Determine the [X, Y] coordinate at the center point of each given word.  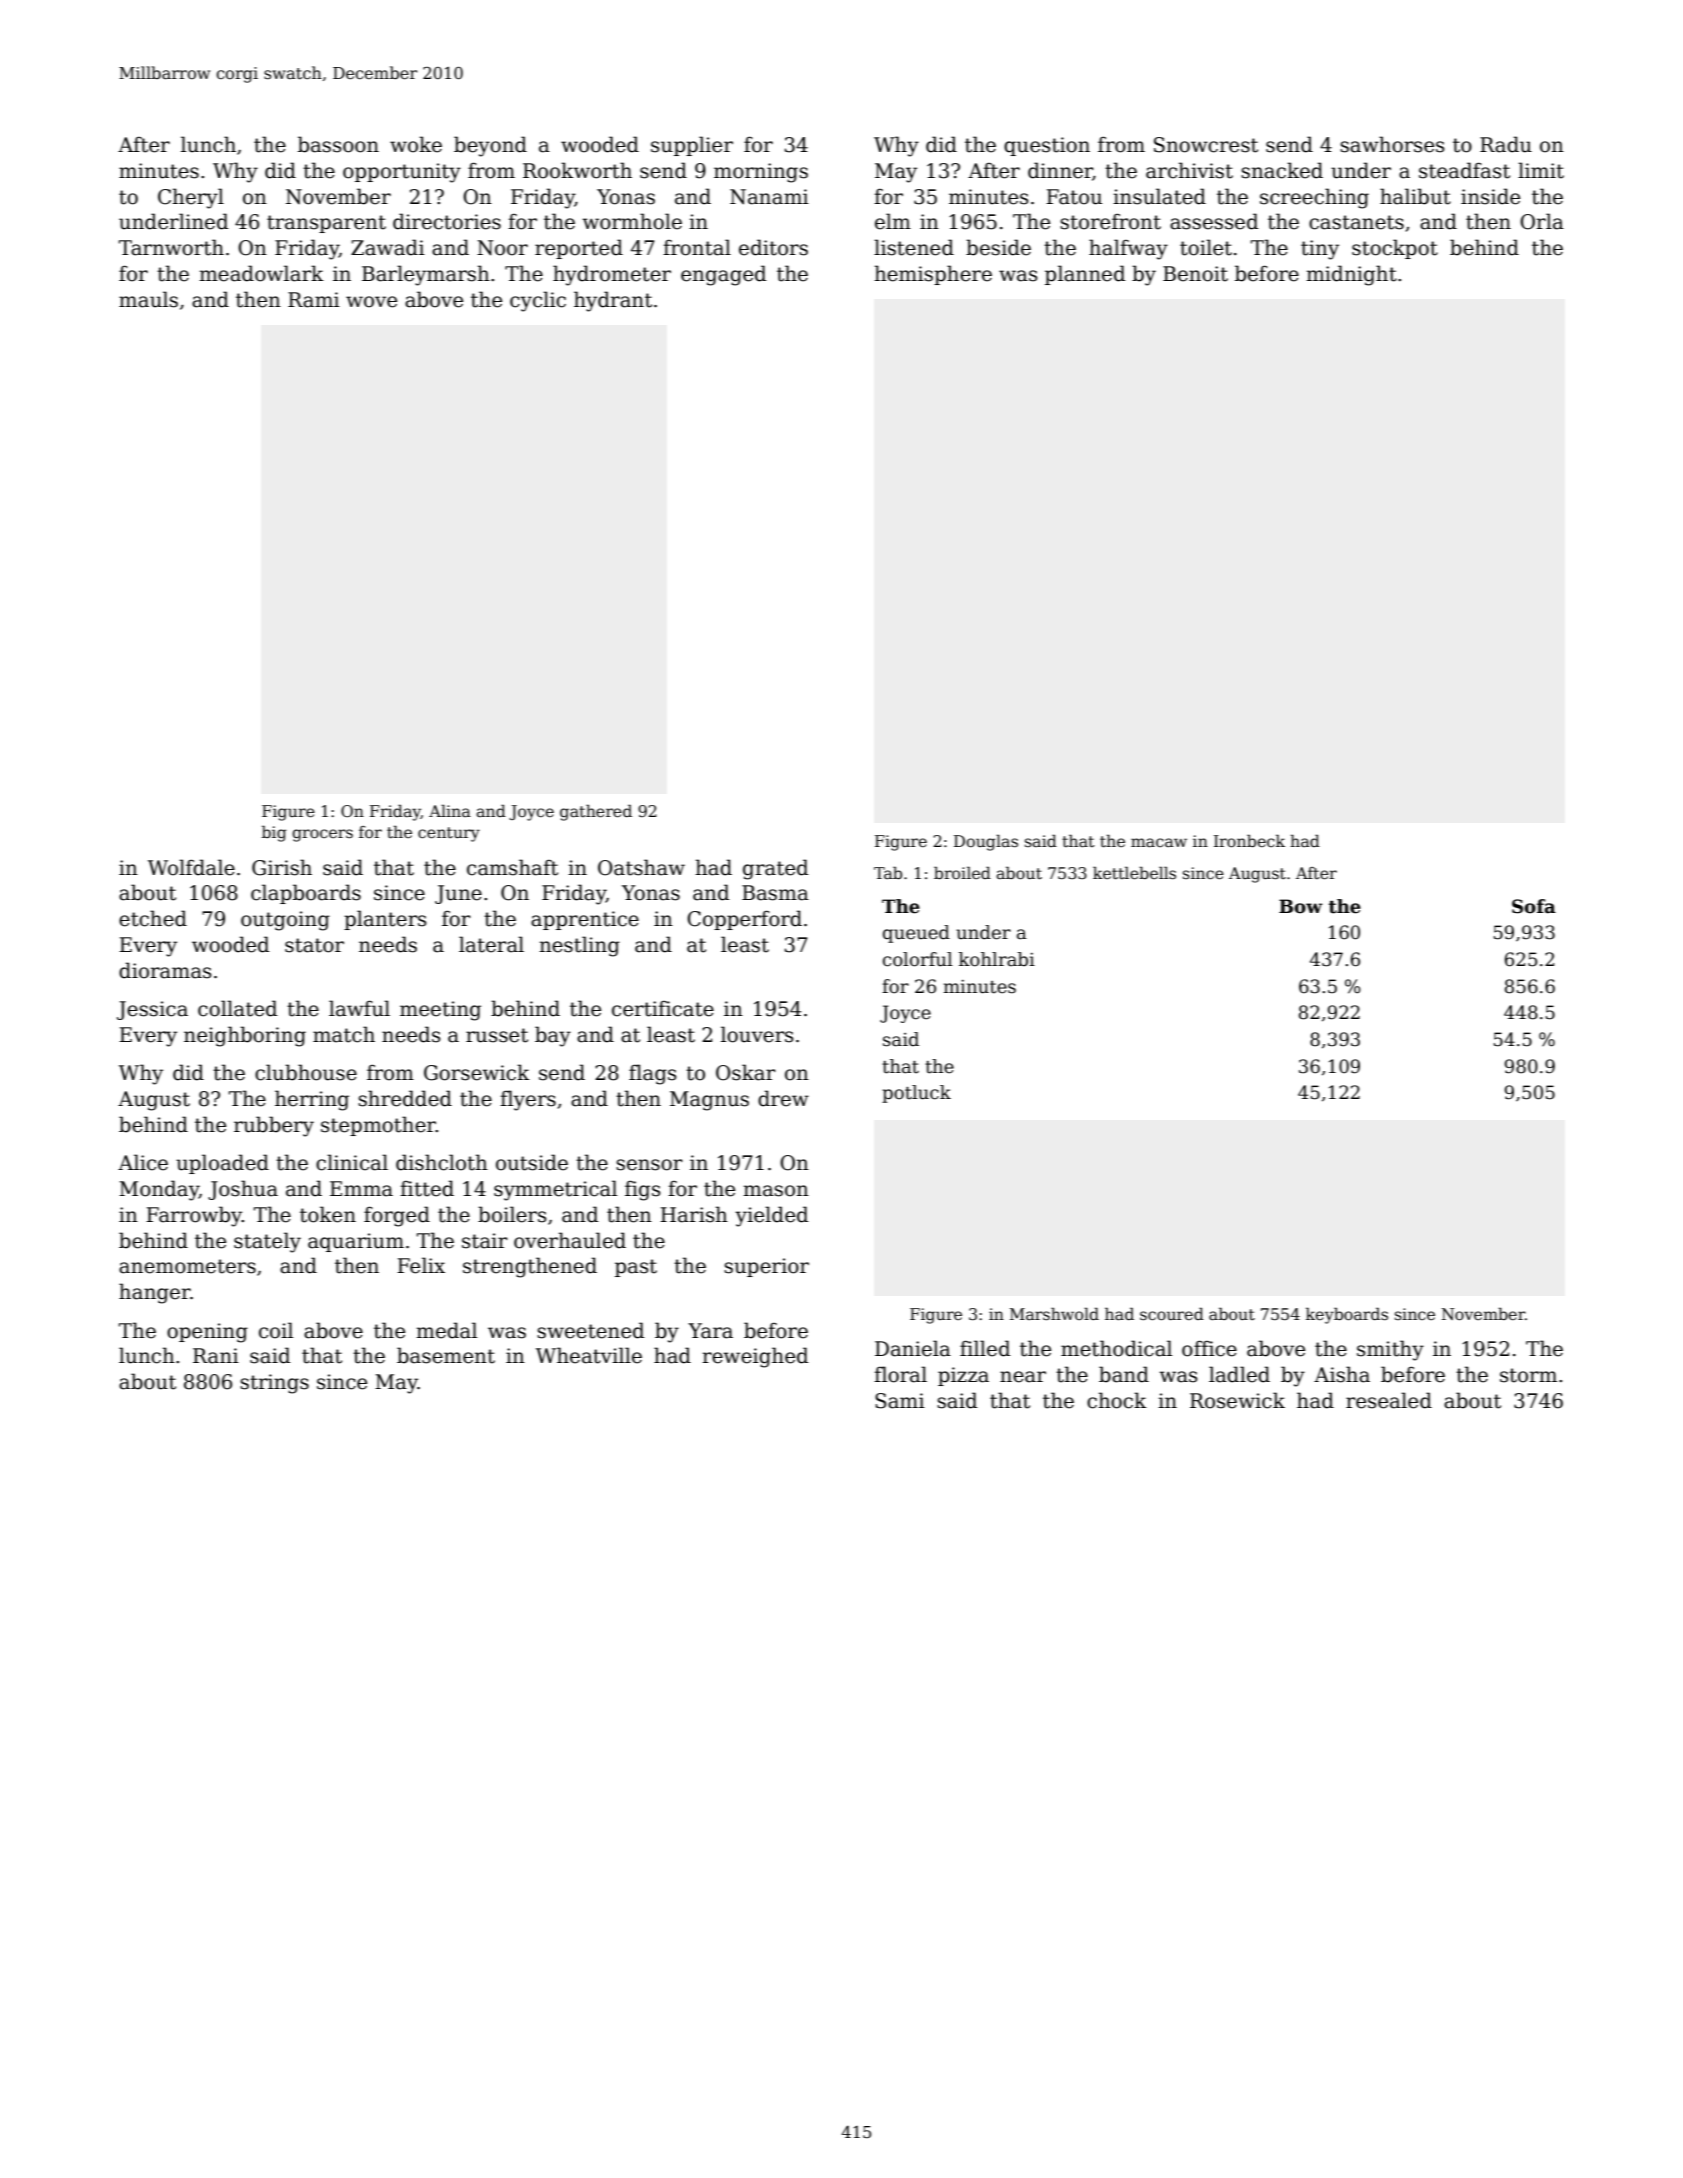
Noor [502, 248]
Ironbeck [1249, 841]
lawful [359, 1008]
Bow [1301, 906]
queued [916, 934]
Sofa [1534, 906]
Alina [450, 810]
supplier [692, 146]
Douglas [986, 842]
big [274, 833]
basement [446, 1355]
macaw [1159, 843]
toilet [1206, 247]
